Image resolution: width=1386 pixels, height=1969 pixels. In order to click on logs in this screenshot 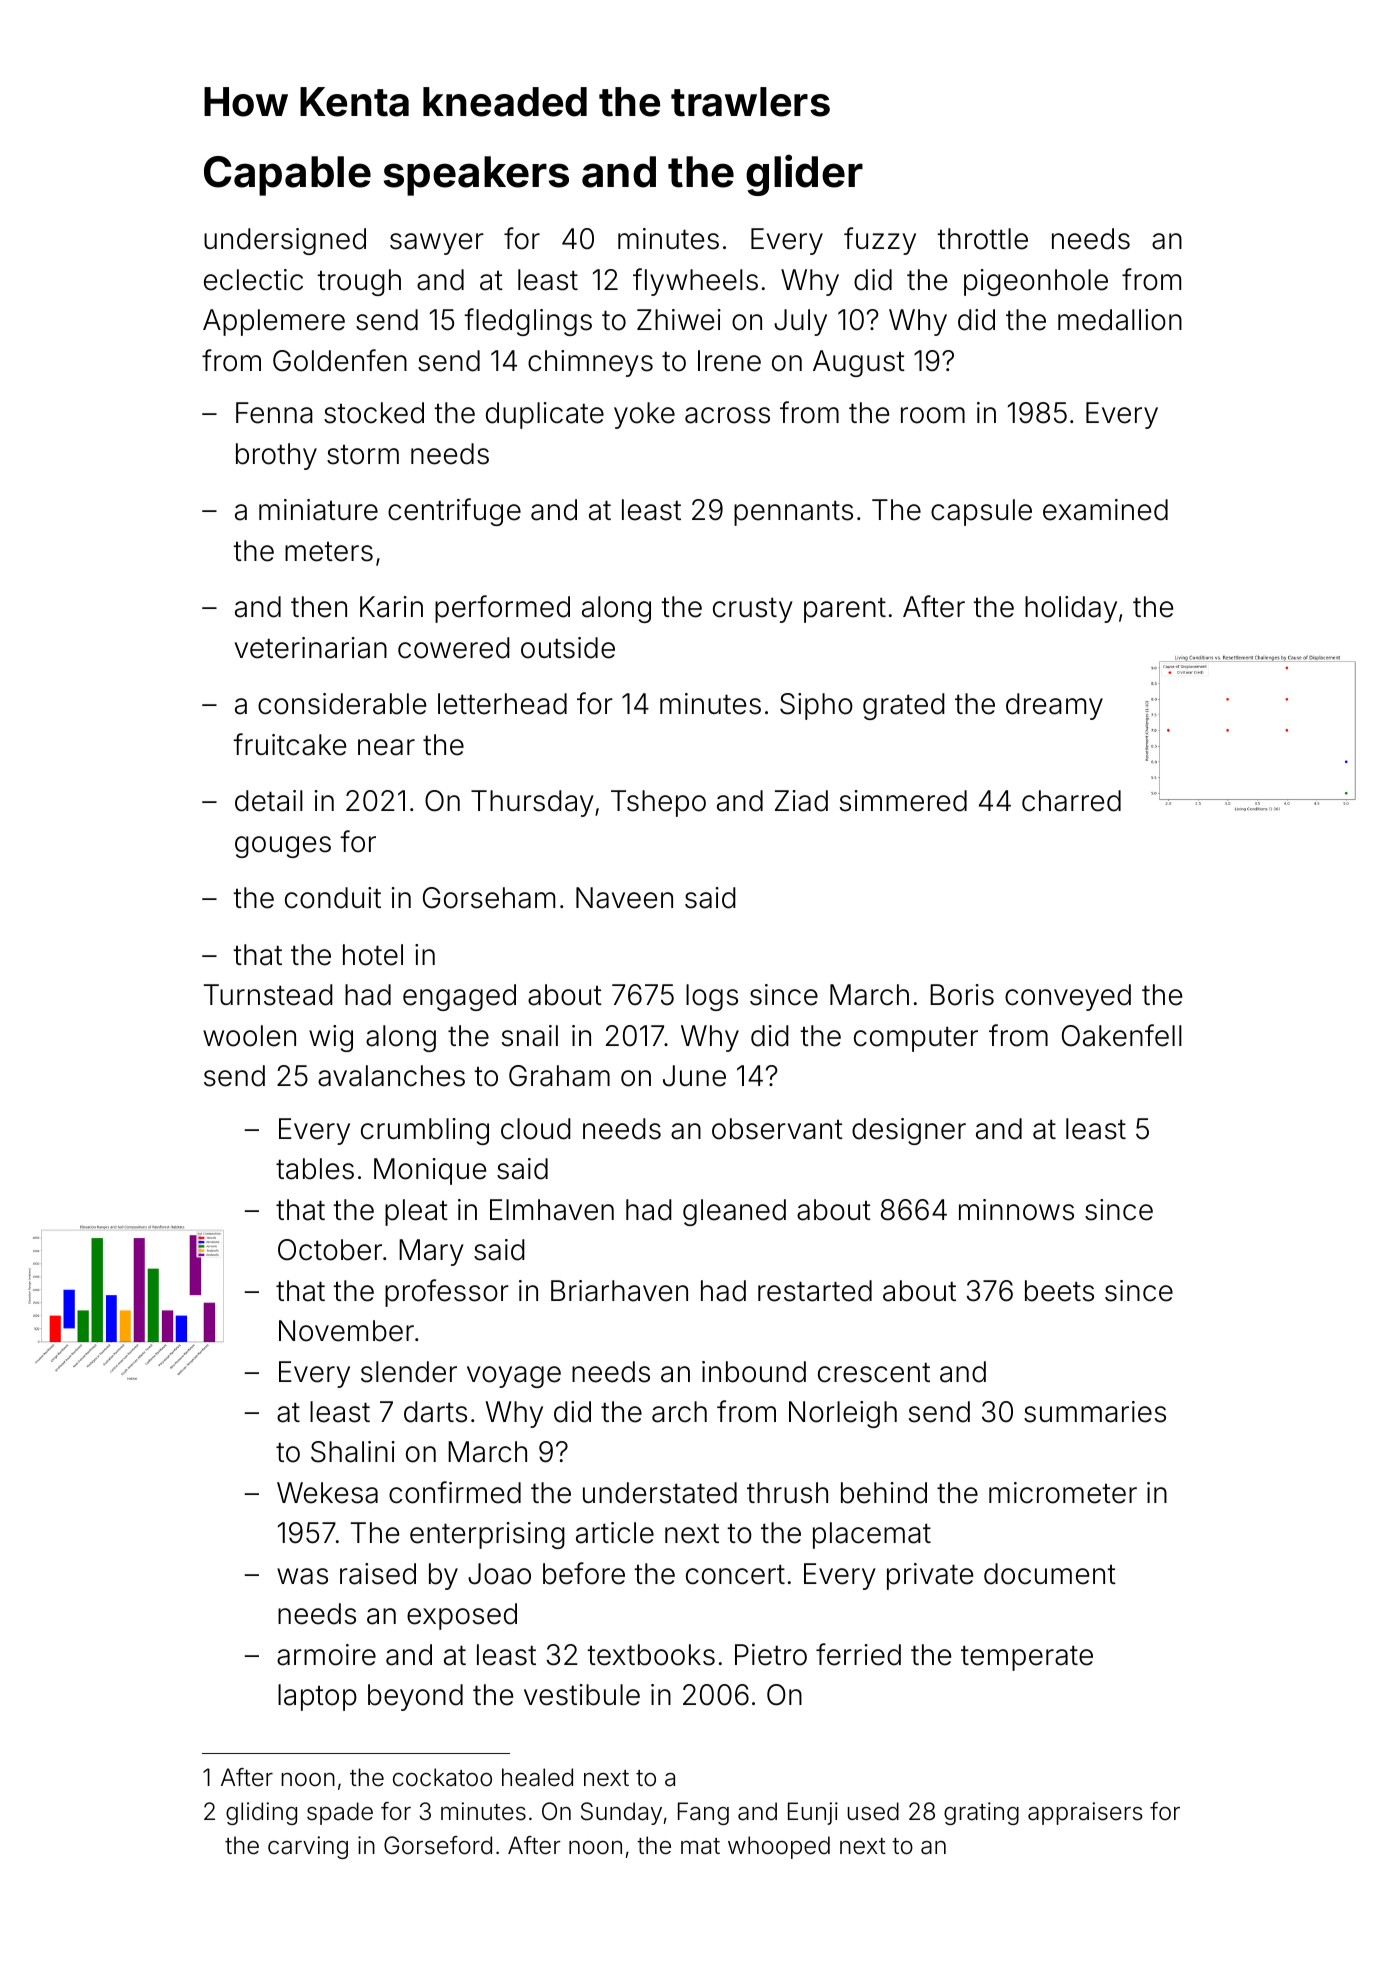, I will do `click(712, 997)`.
